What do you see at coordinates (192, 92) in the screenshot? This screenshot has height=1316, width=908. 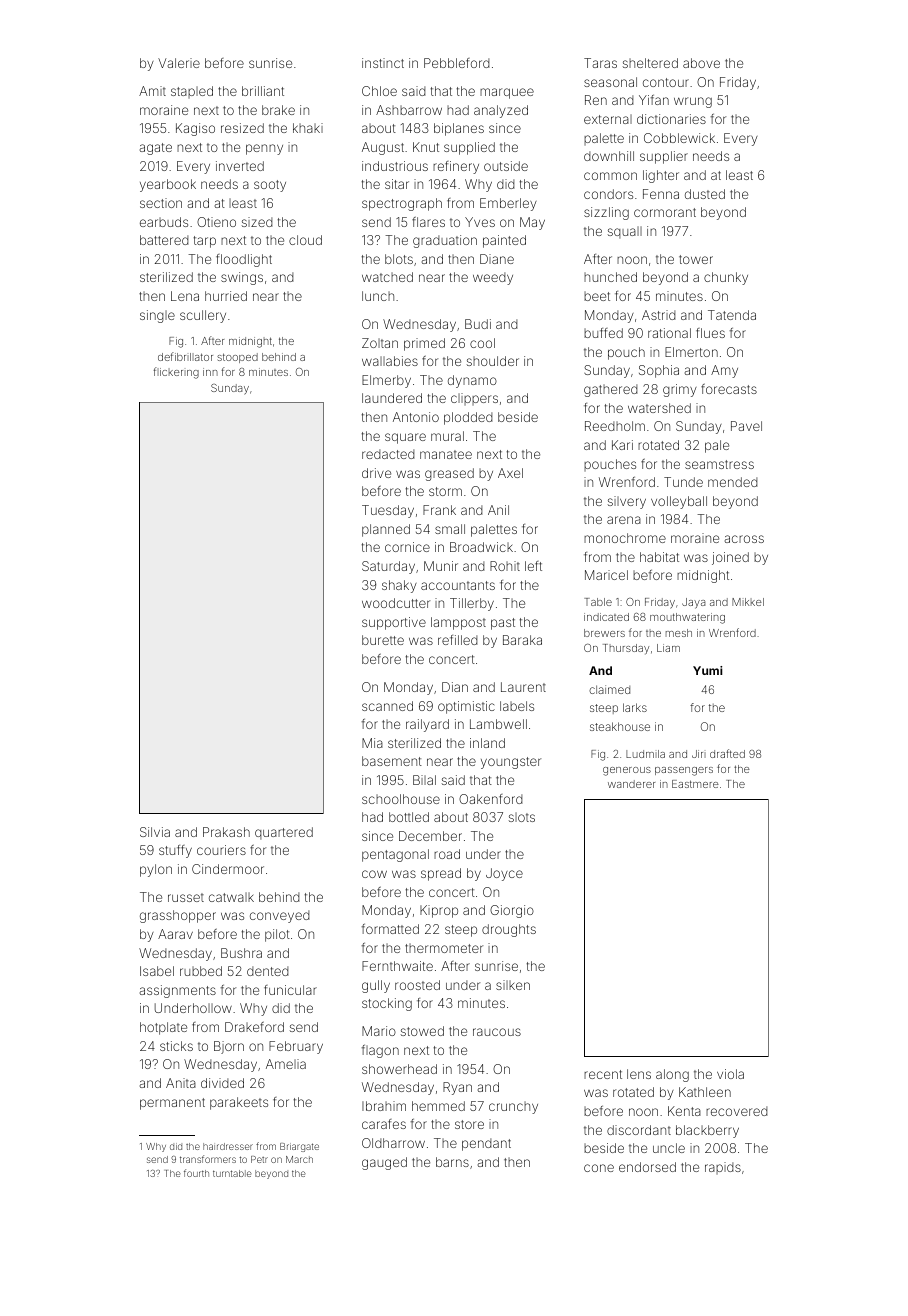 I see `stapled` at bounding box center [192, 92].
